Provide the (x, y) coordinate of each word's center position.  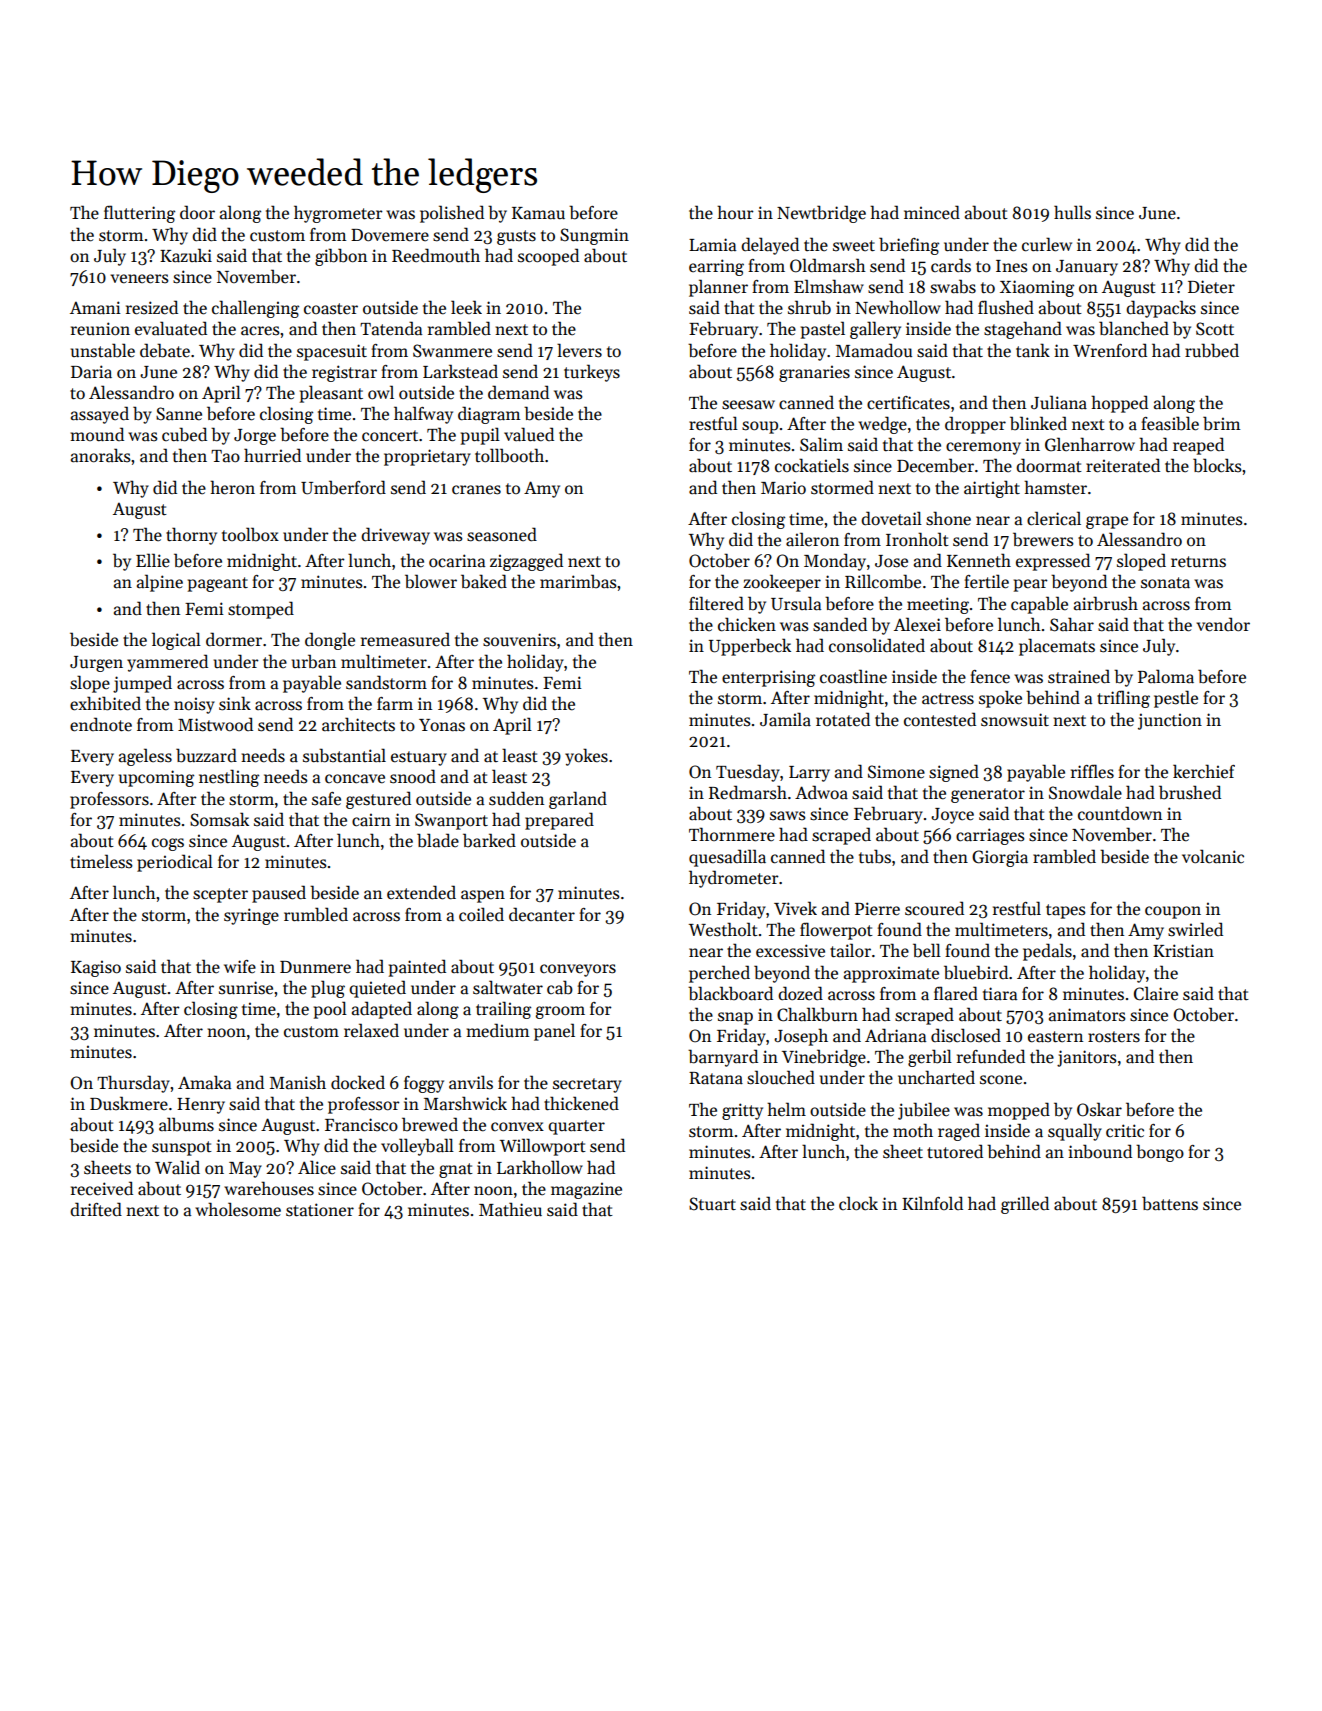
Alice (317, 1167)
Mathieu (510, 1209)
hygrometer (338, 214)
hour (735, 212)
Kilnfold (932, 1203)
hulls (1072, 212)
